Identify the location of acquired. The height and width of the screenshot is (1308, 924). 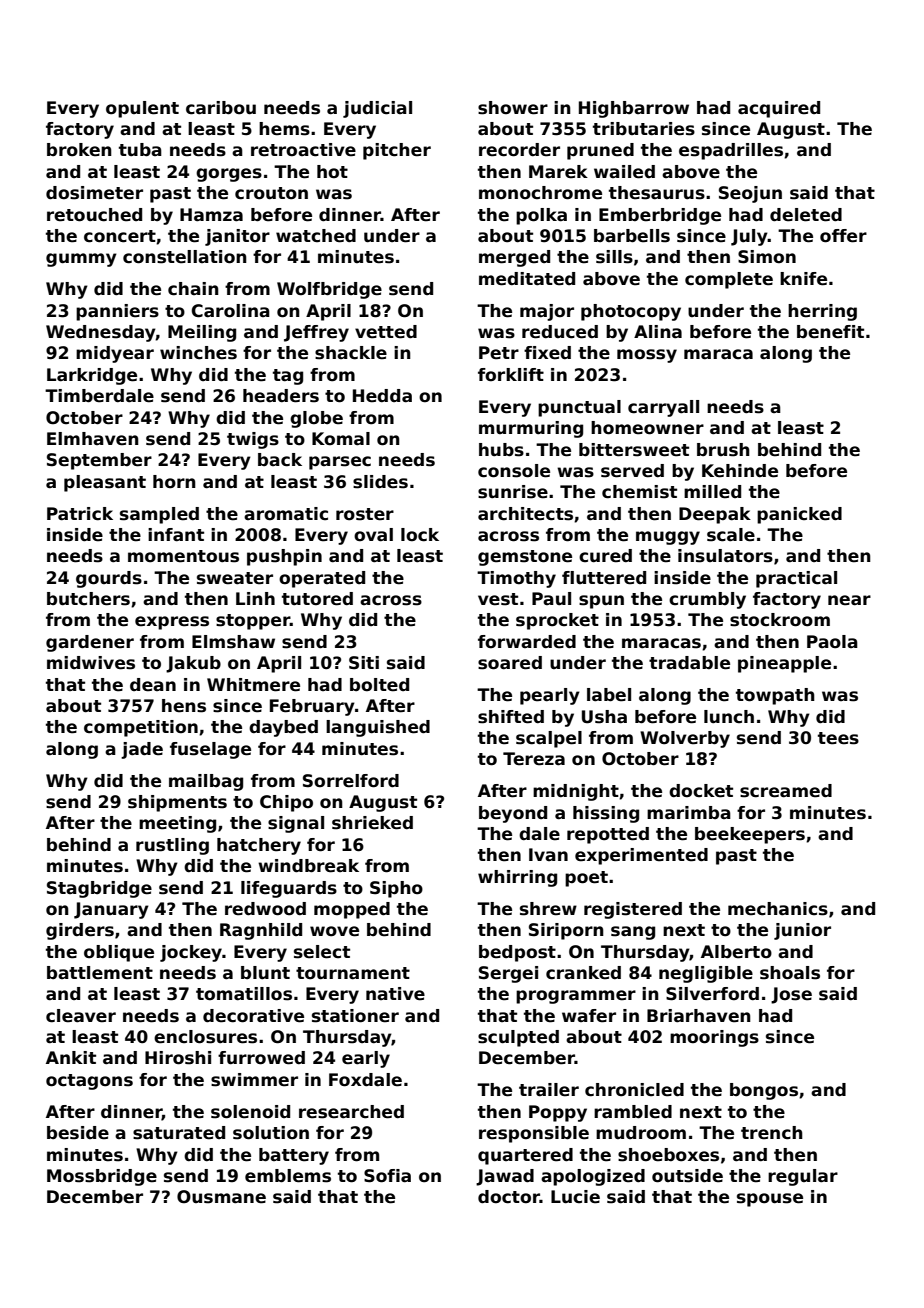
(779, 109).
